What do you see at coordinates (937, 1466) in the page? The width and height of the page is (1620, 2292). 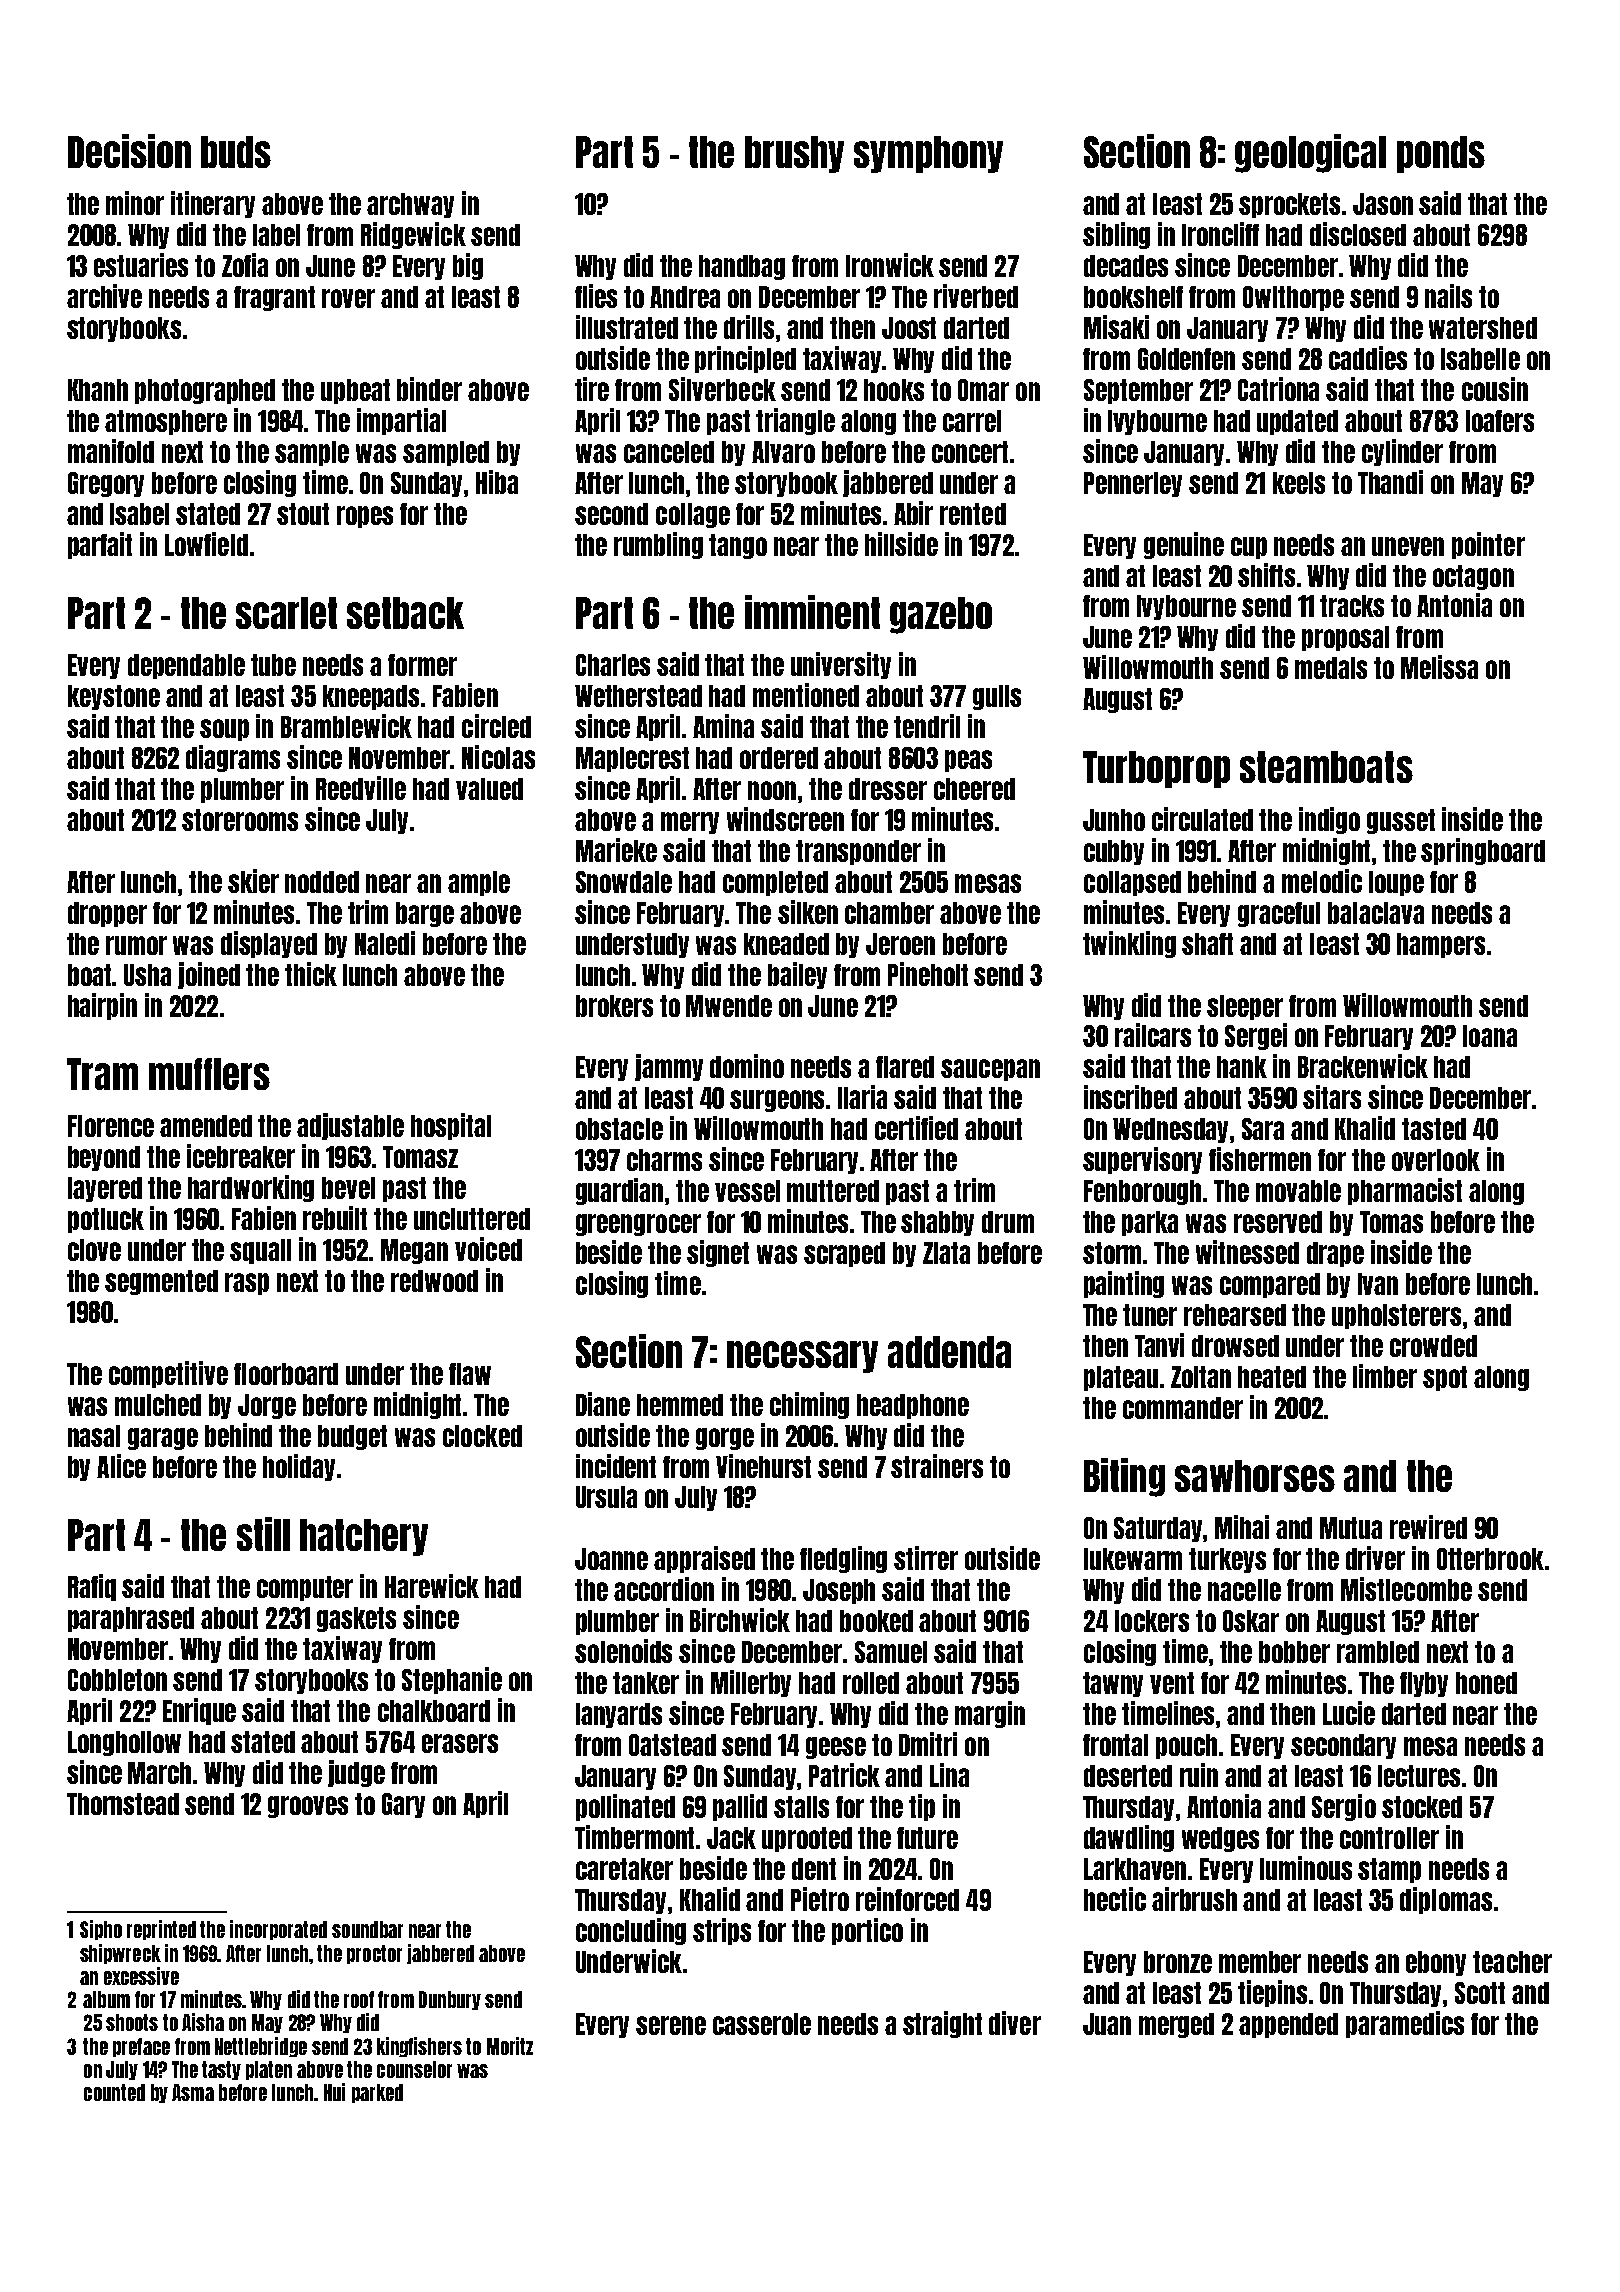 I see `strainers` at bounding box center [937, 1466].
